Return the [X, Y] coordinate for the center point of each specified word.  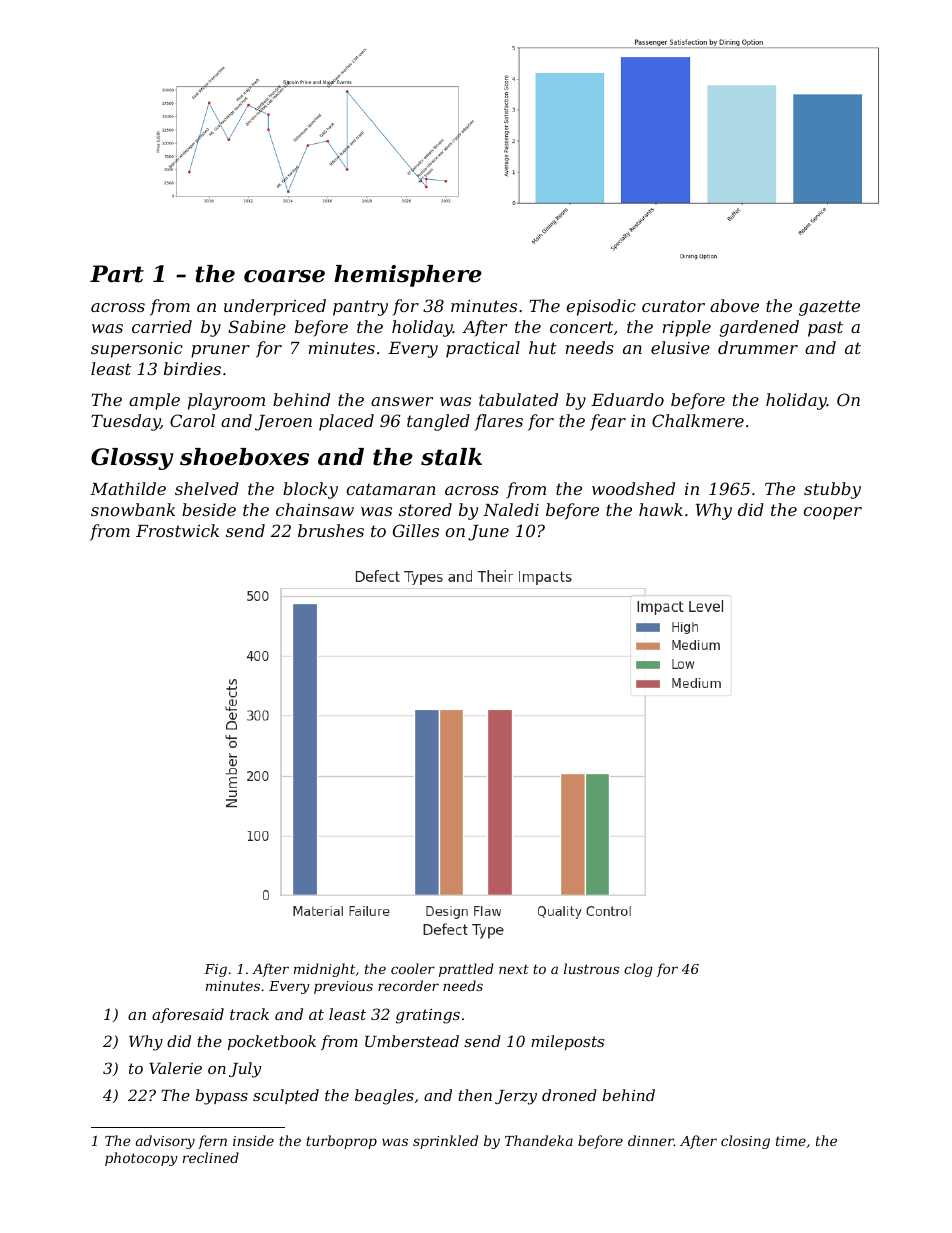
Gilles [416, 530]
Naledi [511, 509]
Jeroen [283, 423]
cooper [832, 513]
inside [253, 1140]
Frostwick [177, 530]
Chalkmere [698, 420]
